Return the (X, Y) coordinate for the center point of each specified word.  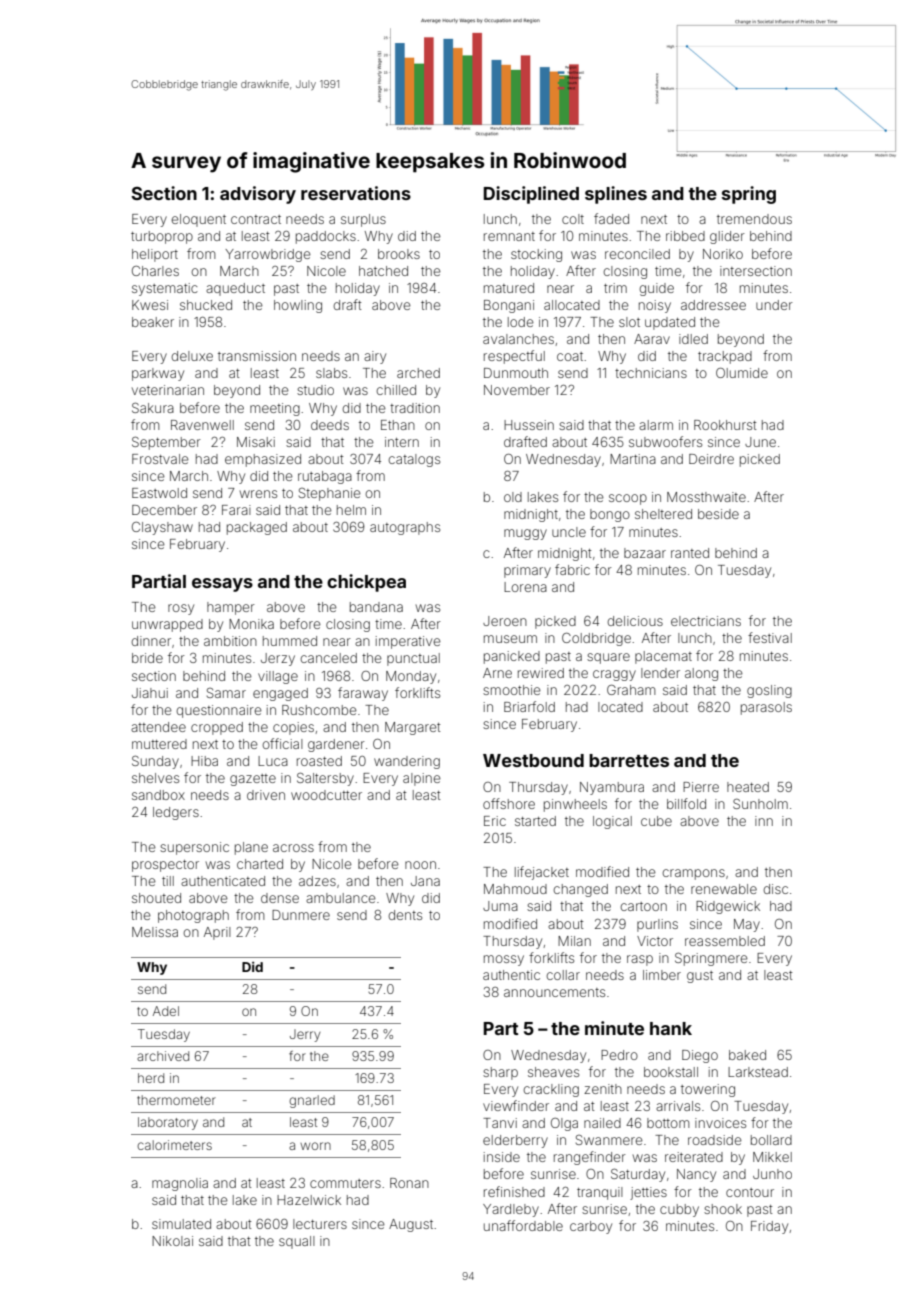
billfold (686, 803)
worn (315, 1146)
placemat (663, 657)
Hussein (529, 425)
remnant (509, 236)
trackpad (725, 357)
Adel (166, 1011)
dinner (151, 641)
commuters (345, 1183)
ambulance (341, 898)
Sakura (153, 407)
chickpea (366, 583)
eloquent (198, 220)
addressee (713, 305)
